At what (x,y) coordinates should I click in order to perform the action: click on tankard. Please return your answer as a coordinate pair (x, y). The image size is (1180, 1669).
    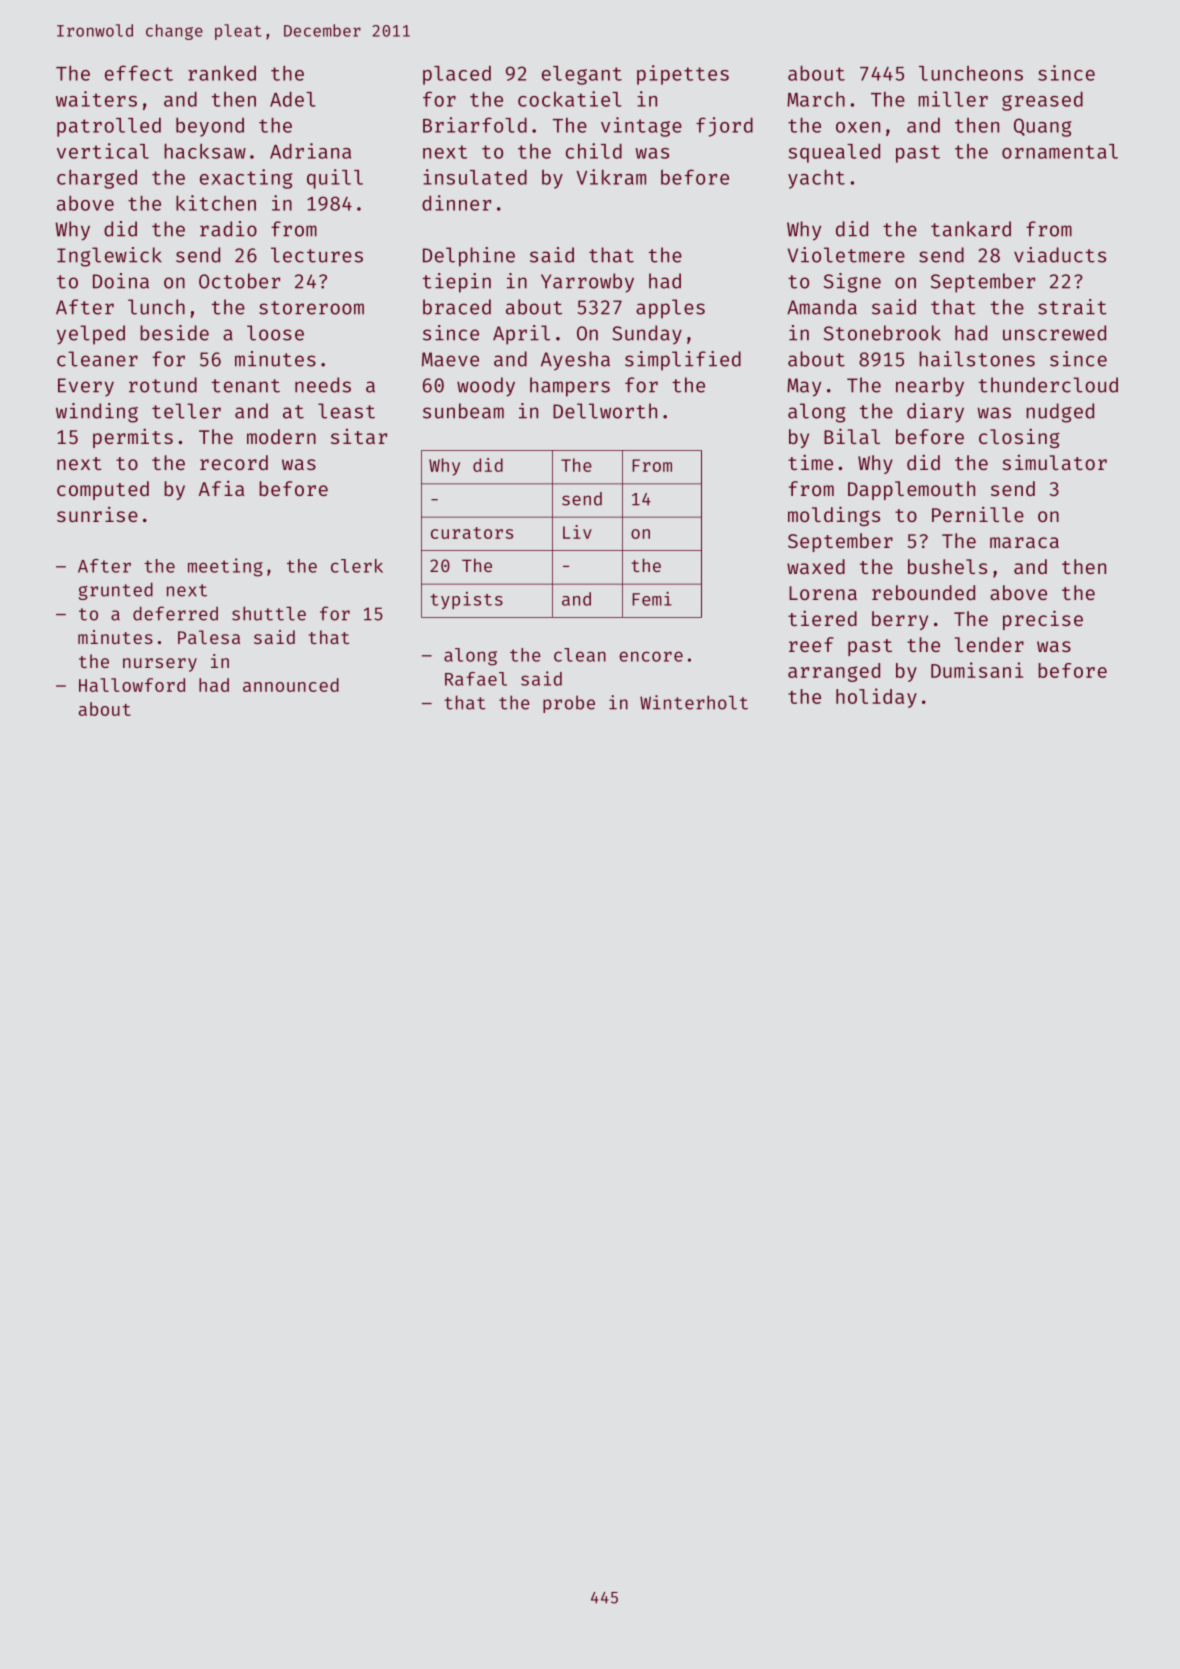
    Looking at the image, I should click on (971, 229).
